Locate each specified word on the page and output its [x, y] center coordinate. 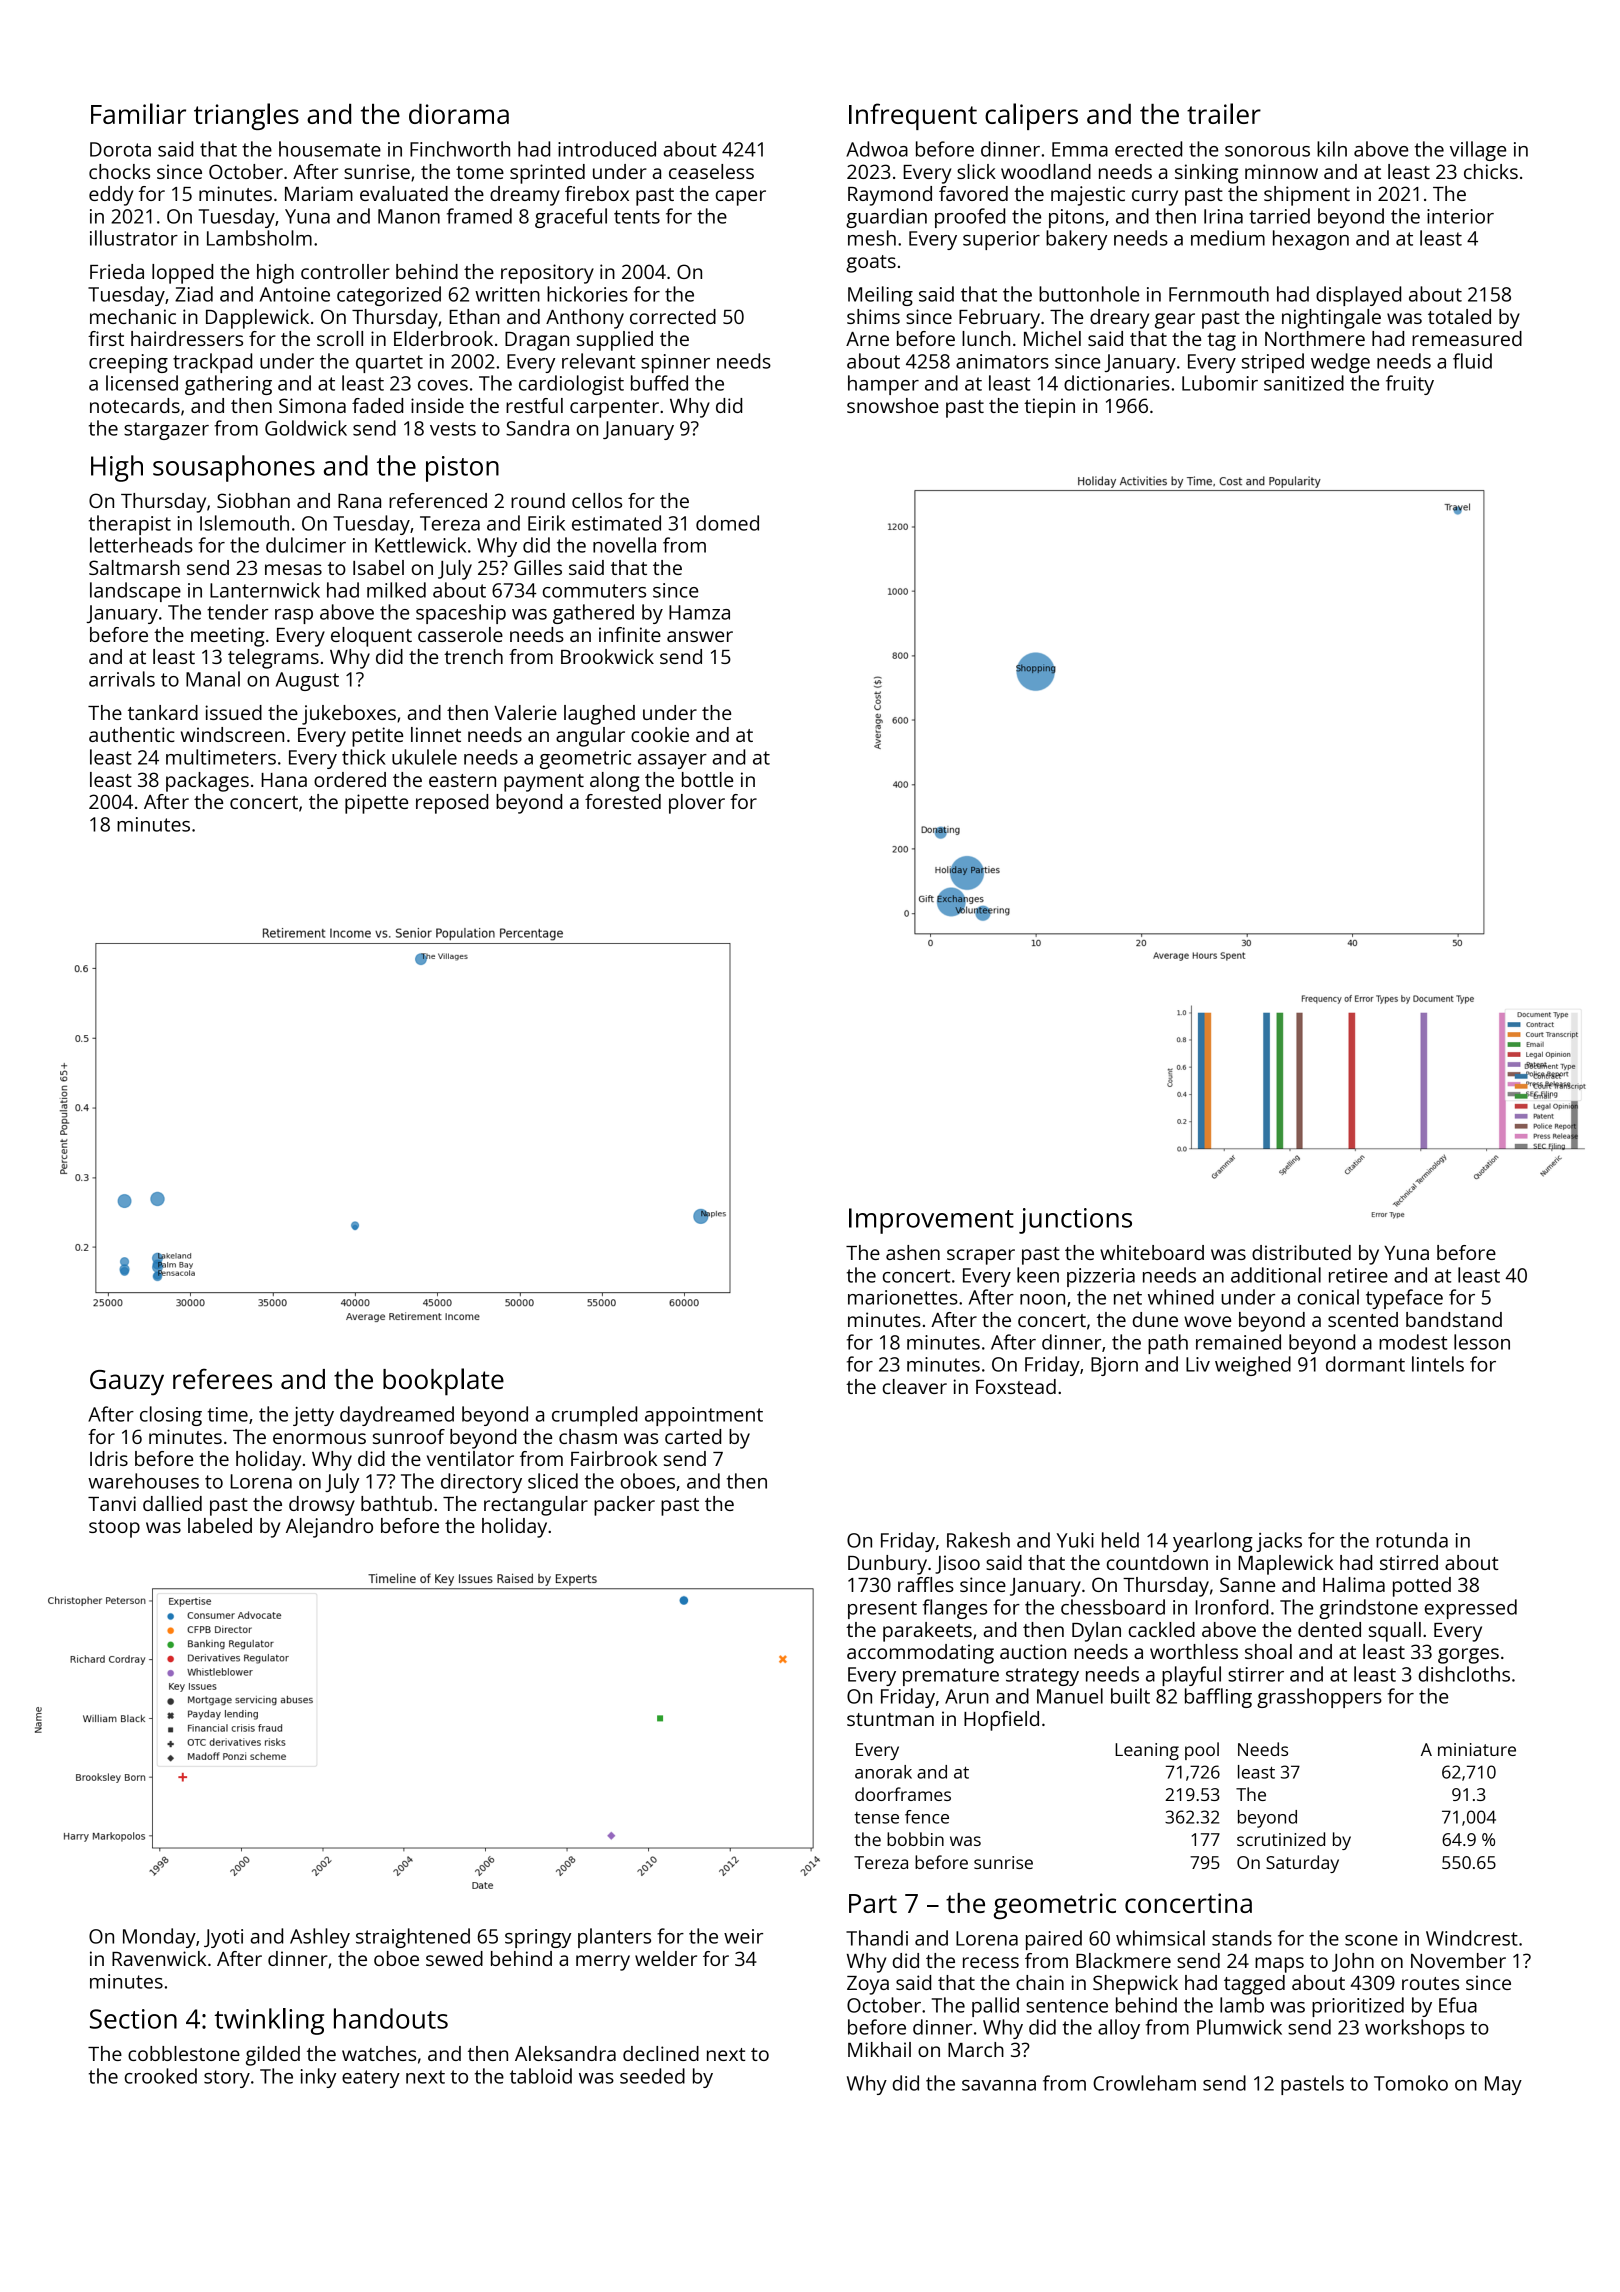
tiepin [1049, 408]
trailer [1224, 113]
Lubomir [1220, 383]
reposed [452, 804]
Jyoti [223, 1938]
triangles [246, 116]
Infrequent [913, 116]
